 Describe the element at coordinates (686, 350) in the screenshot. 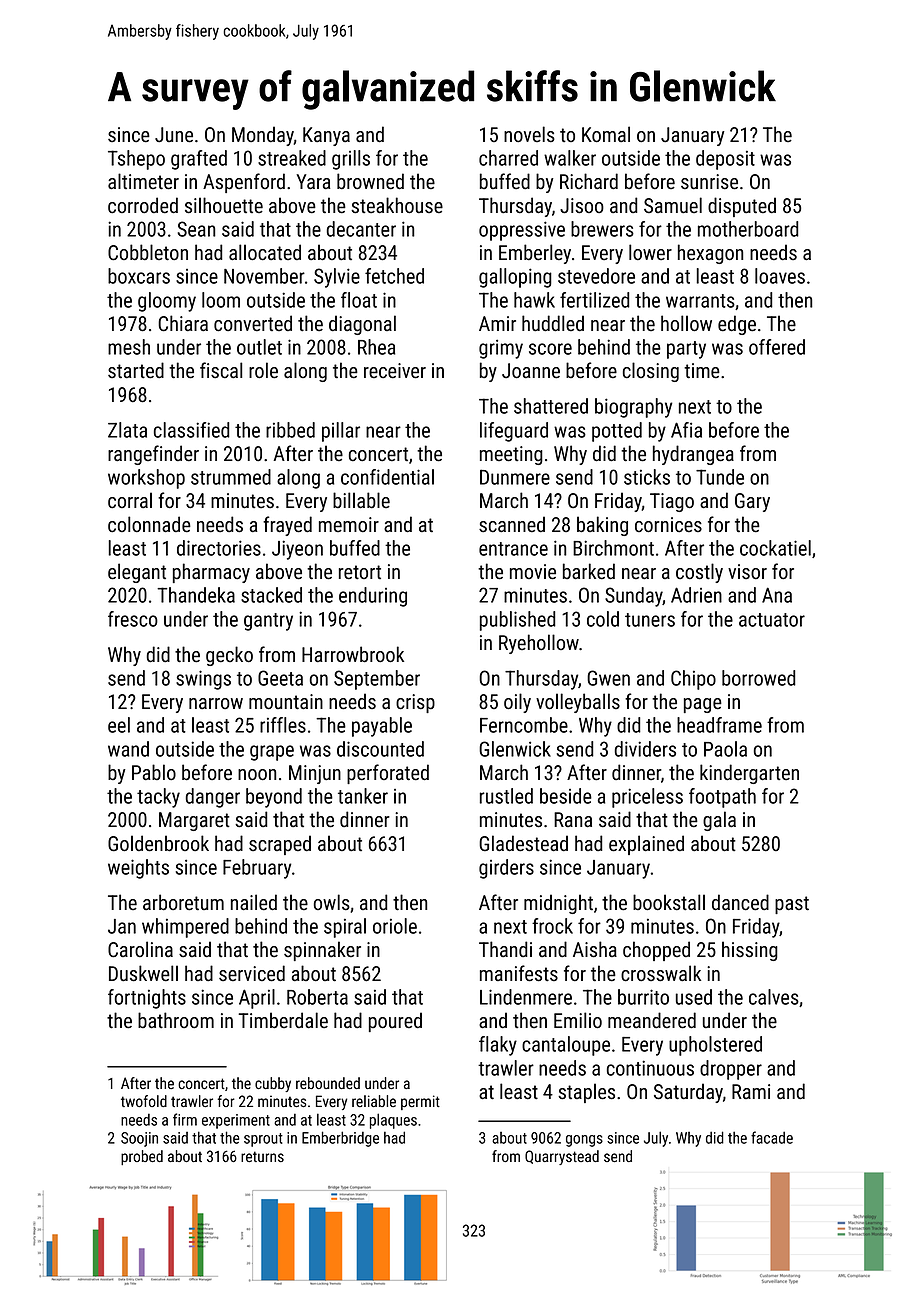

I see `party` at that location.
